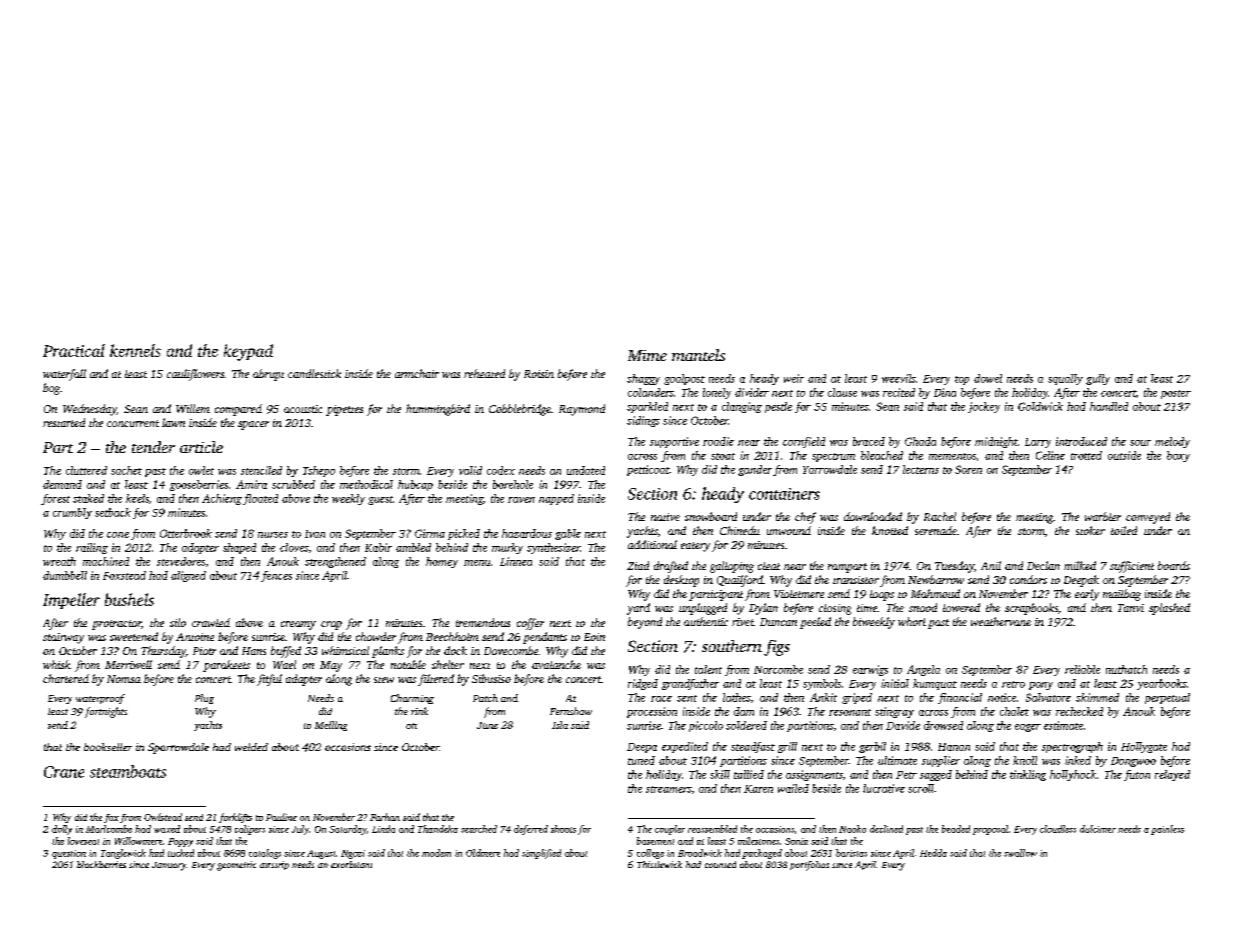 This screenshot has width=1233, height=952. Describe the element at coordinates (59, 561) in the screenshot. I see `wreath` at that location.
